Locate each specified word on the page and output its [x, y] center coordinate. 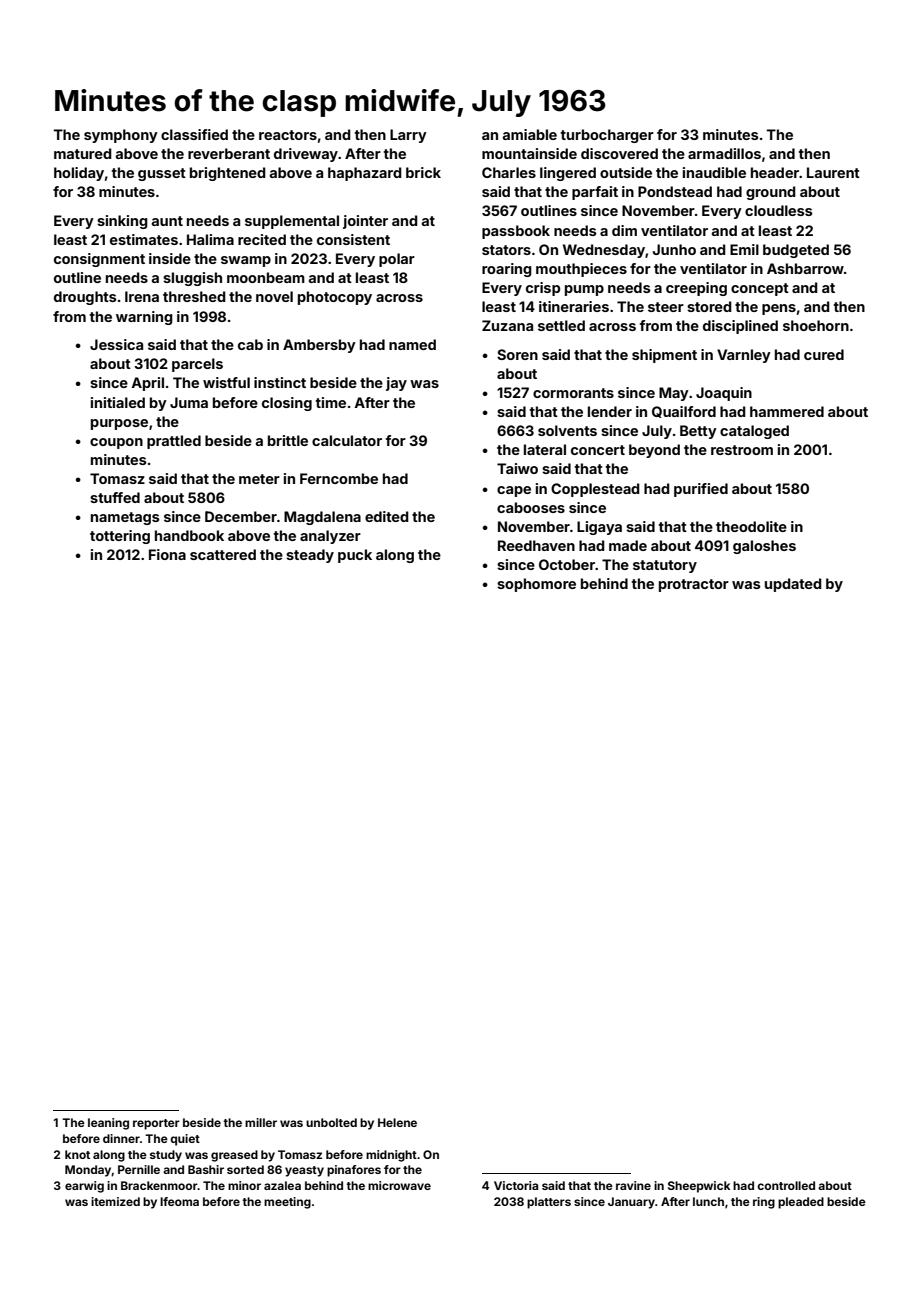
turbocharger [607, 136]
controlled [786, 1185]
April [147, 384]
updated [793, 585]
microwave [399, 1185]
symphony [121, 136]
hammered [787, 411]
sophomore [536, 585]
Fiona [167, 554]
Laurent [833, 172]
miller [261, 1122]
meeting [287, 1203]
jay [396, 384]
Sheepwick [699, 1187]
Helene [397, 1122]
